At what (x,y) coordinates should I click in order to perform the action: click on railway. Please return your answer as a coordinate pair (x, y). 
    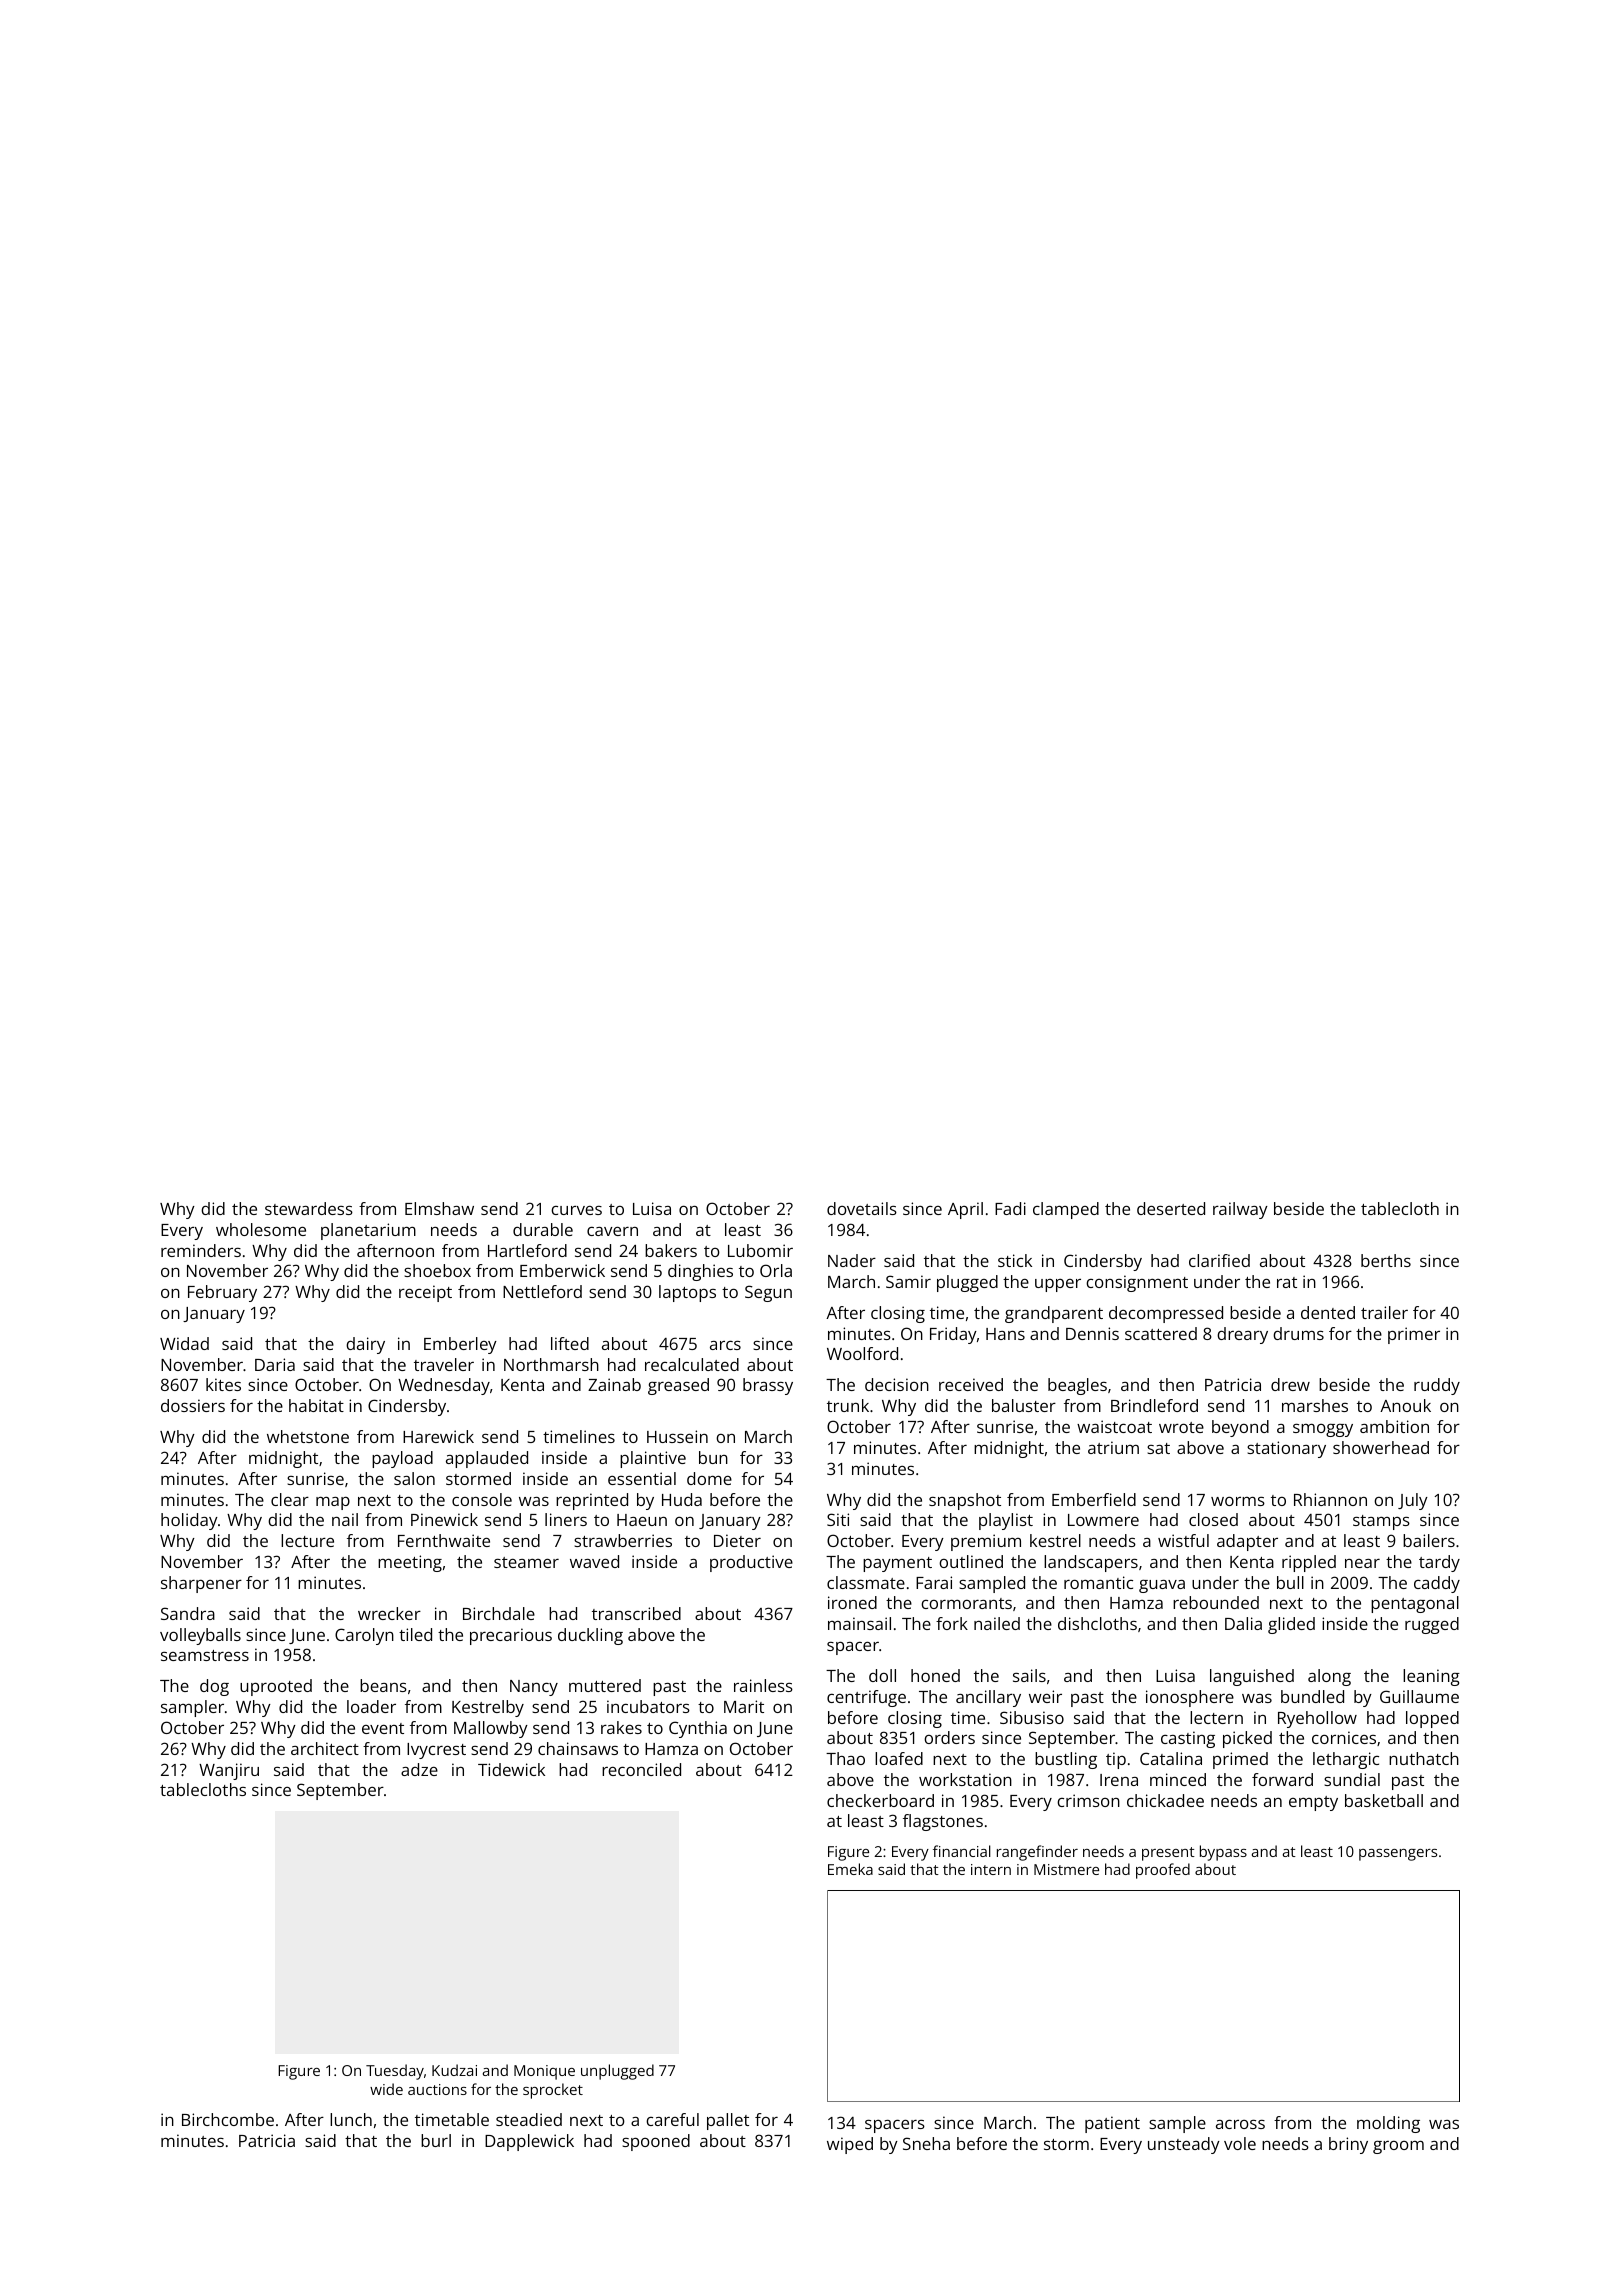
    Looking at the image, I should click on (1240, 1210).
